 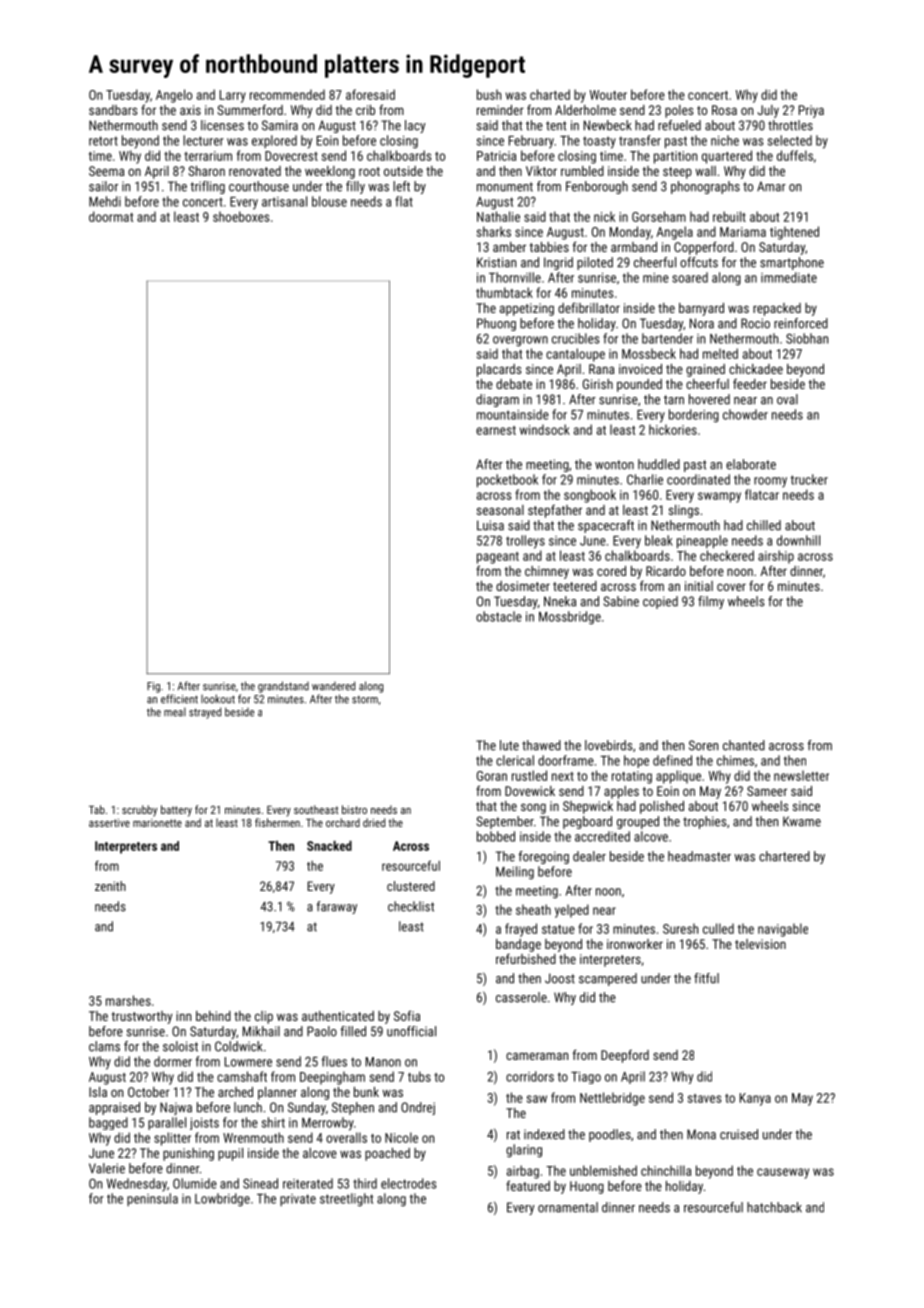 I want to click on Larry, so click(x=233, y=96).
